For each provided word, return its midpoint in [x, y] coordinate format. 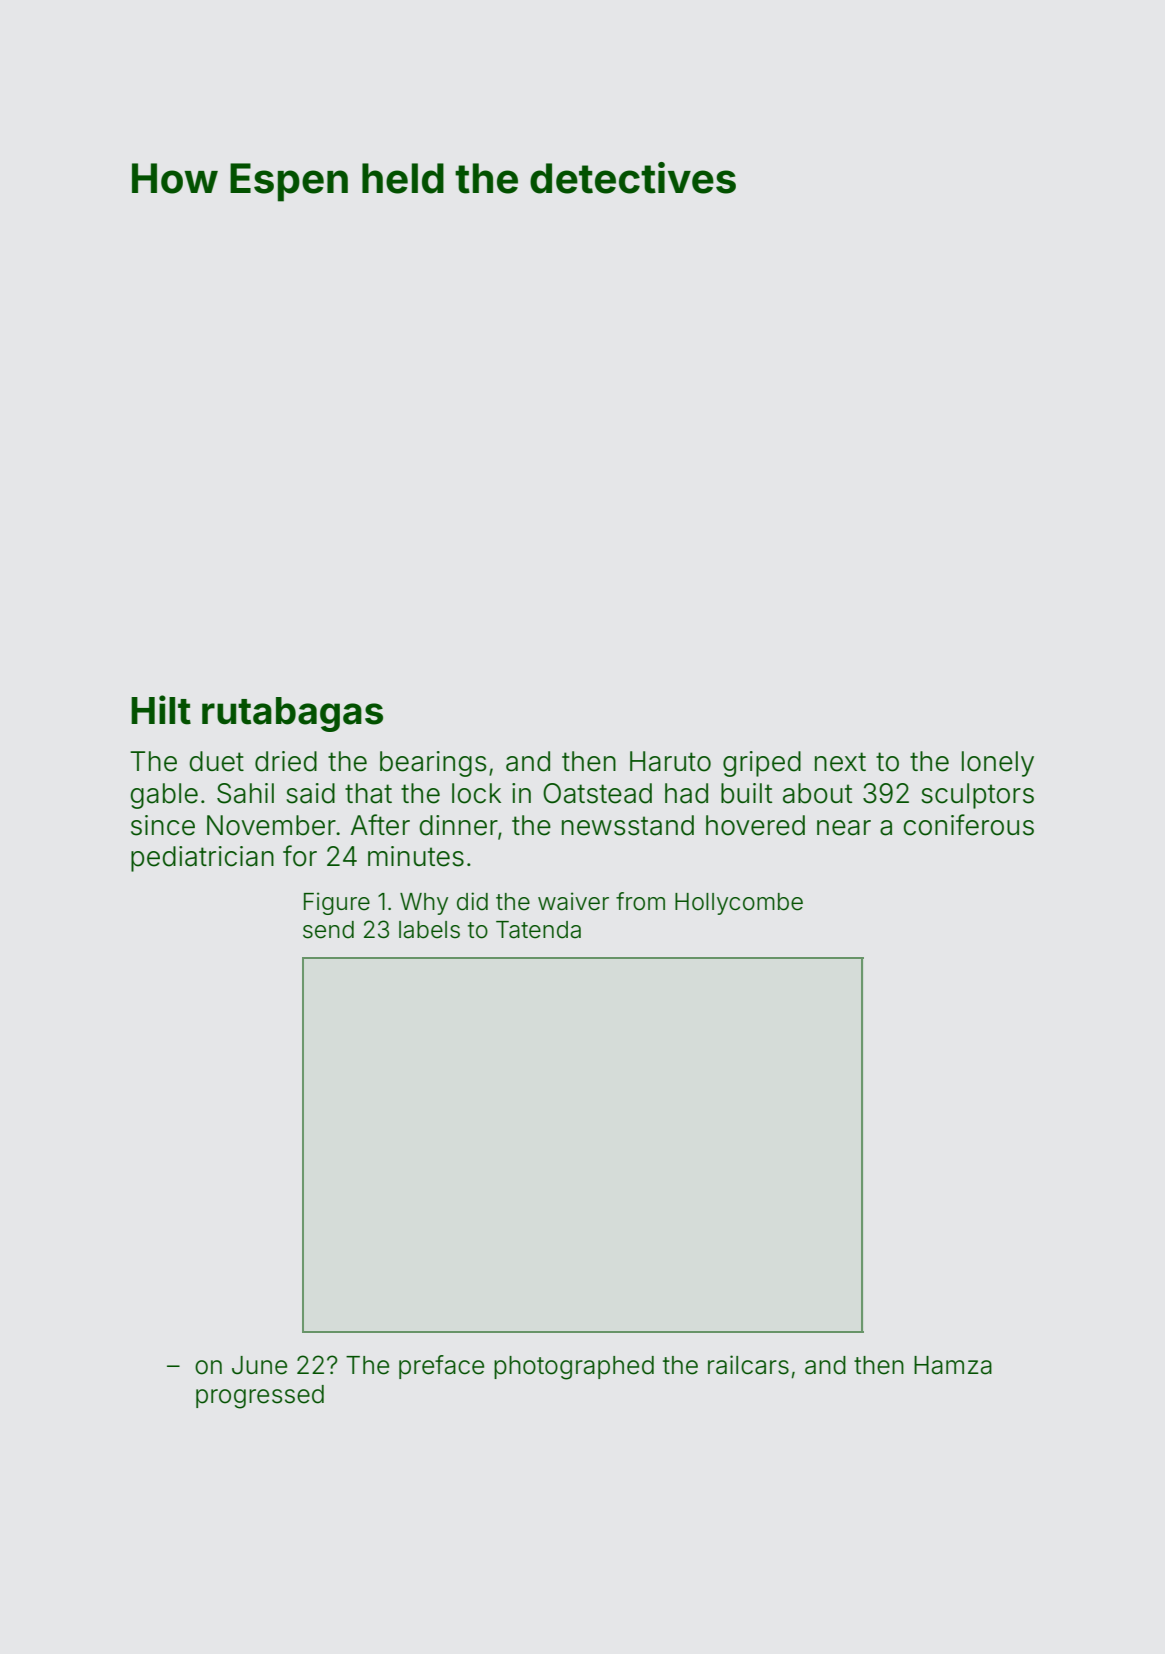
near [844, 828]
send [328, 930]
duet [216, 761]
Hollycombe [739, 904]
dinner [458, 825]
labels [429, 930]
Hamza [953, 1365]
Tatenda [538, 930]
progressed [260, 1397]
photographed [574, 1368]
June [259, 1365]
